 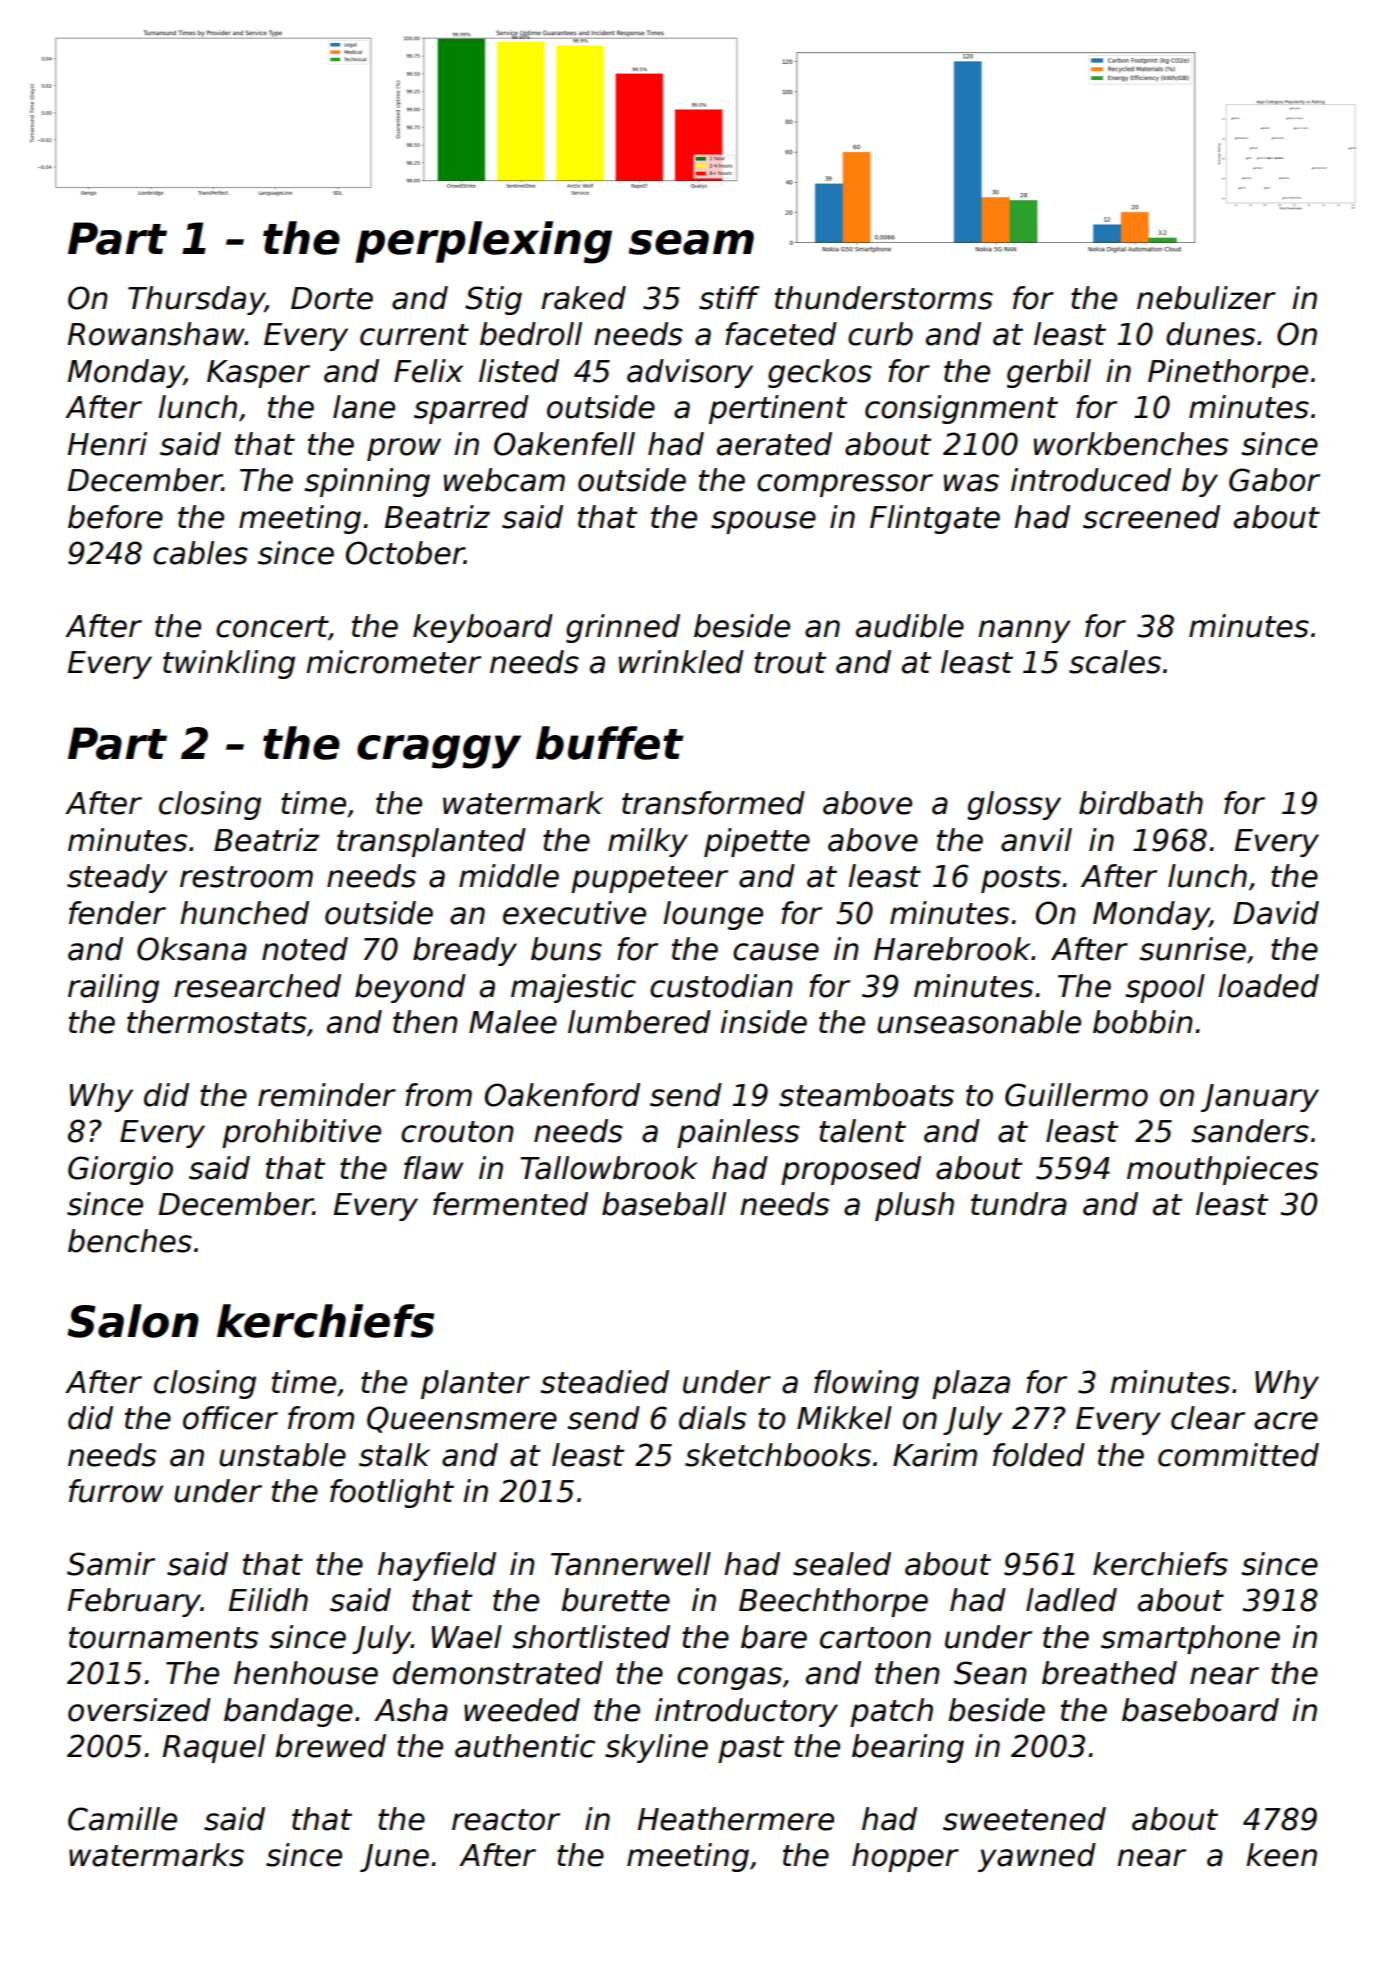 What do you see at coordinates (1049, 373) in the screenshot?
I see `gerbil` at bounding box center [1049, 373].
